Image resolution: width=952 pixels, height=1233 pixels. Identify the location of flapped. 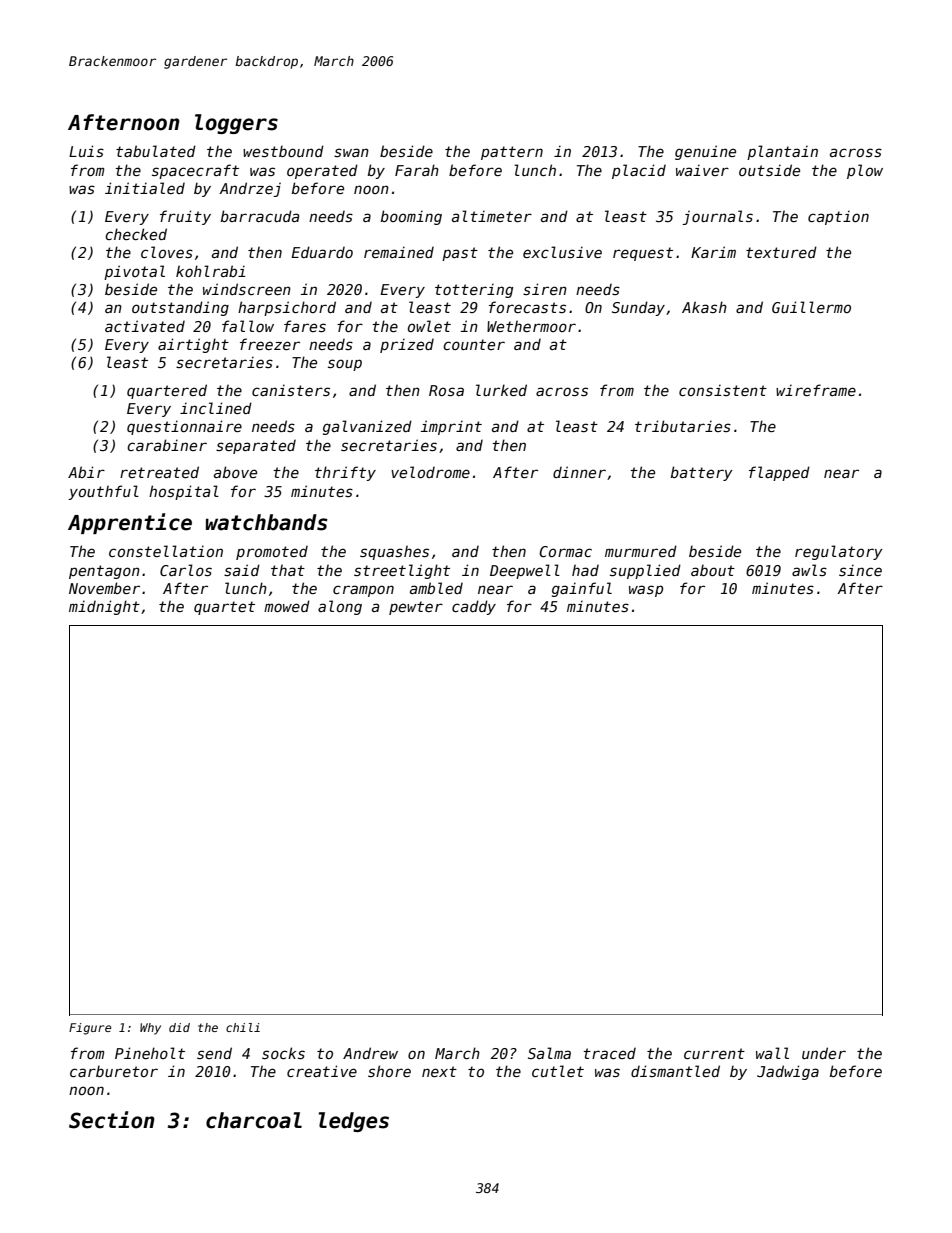
(779, 473).
